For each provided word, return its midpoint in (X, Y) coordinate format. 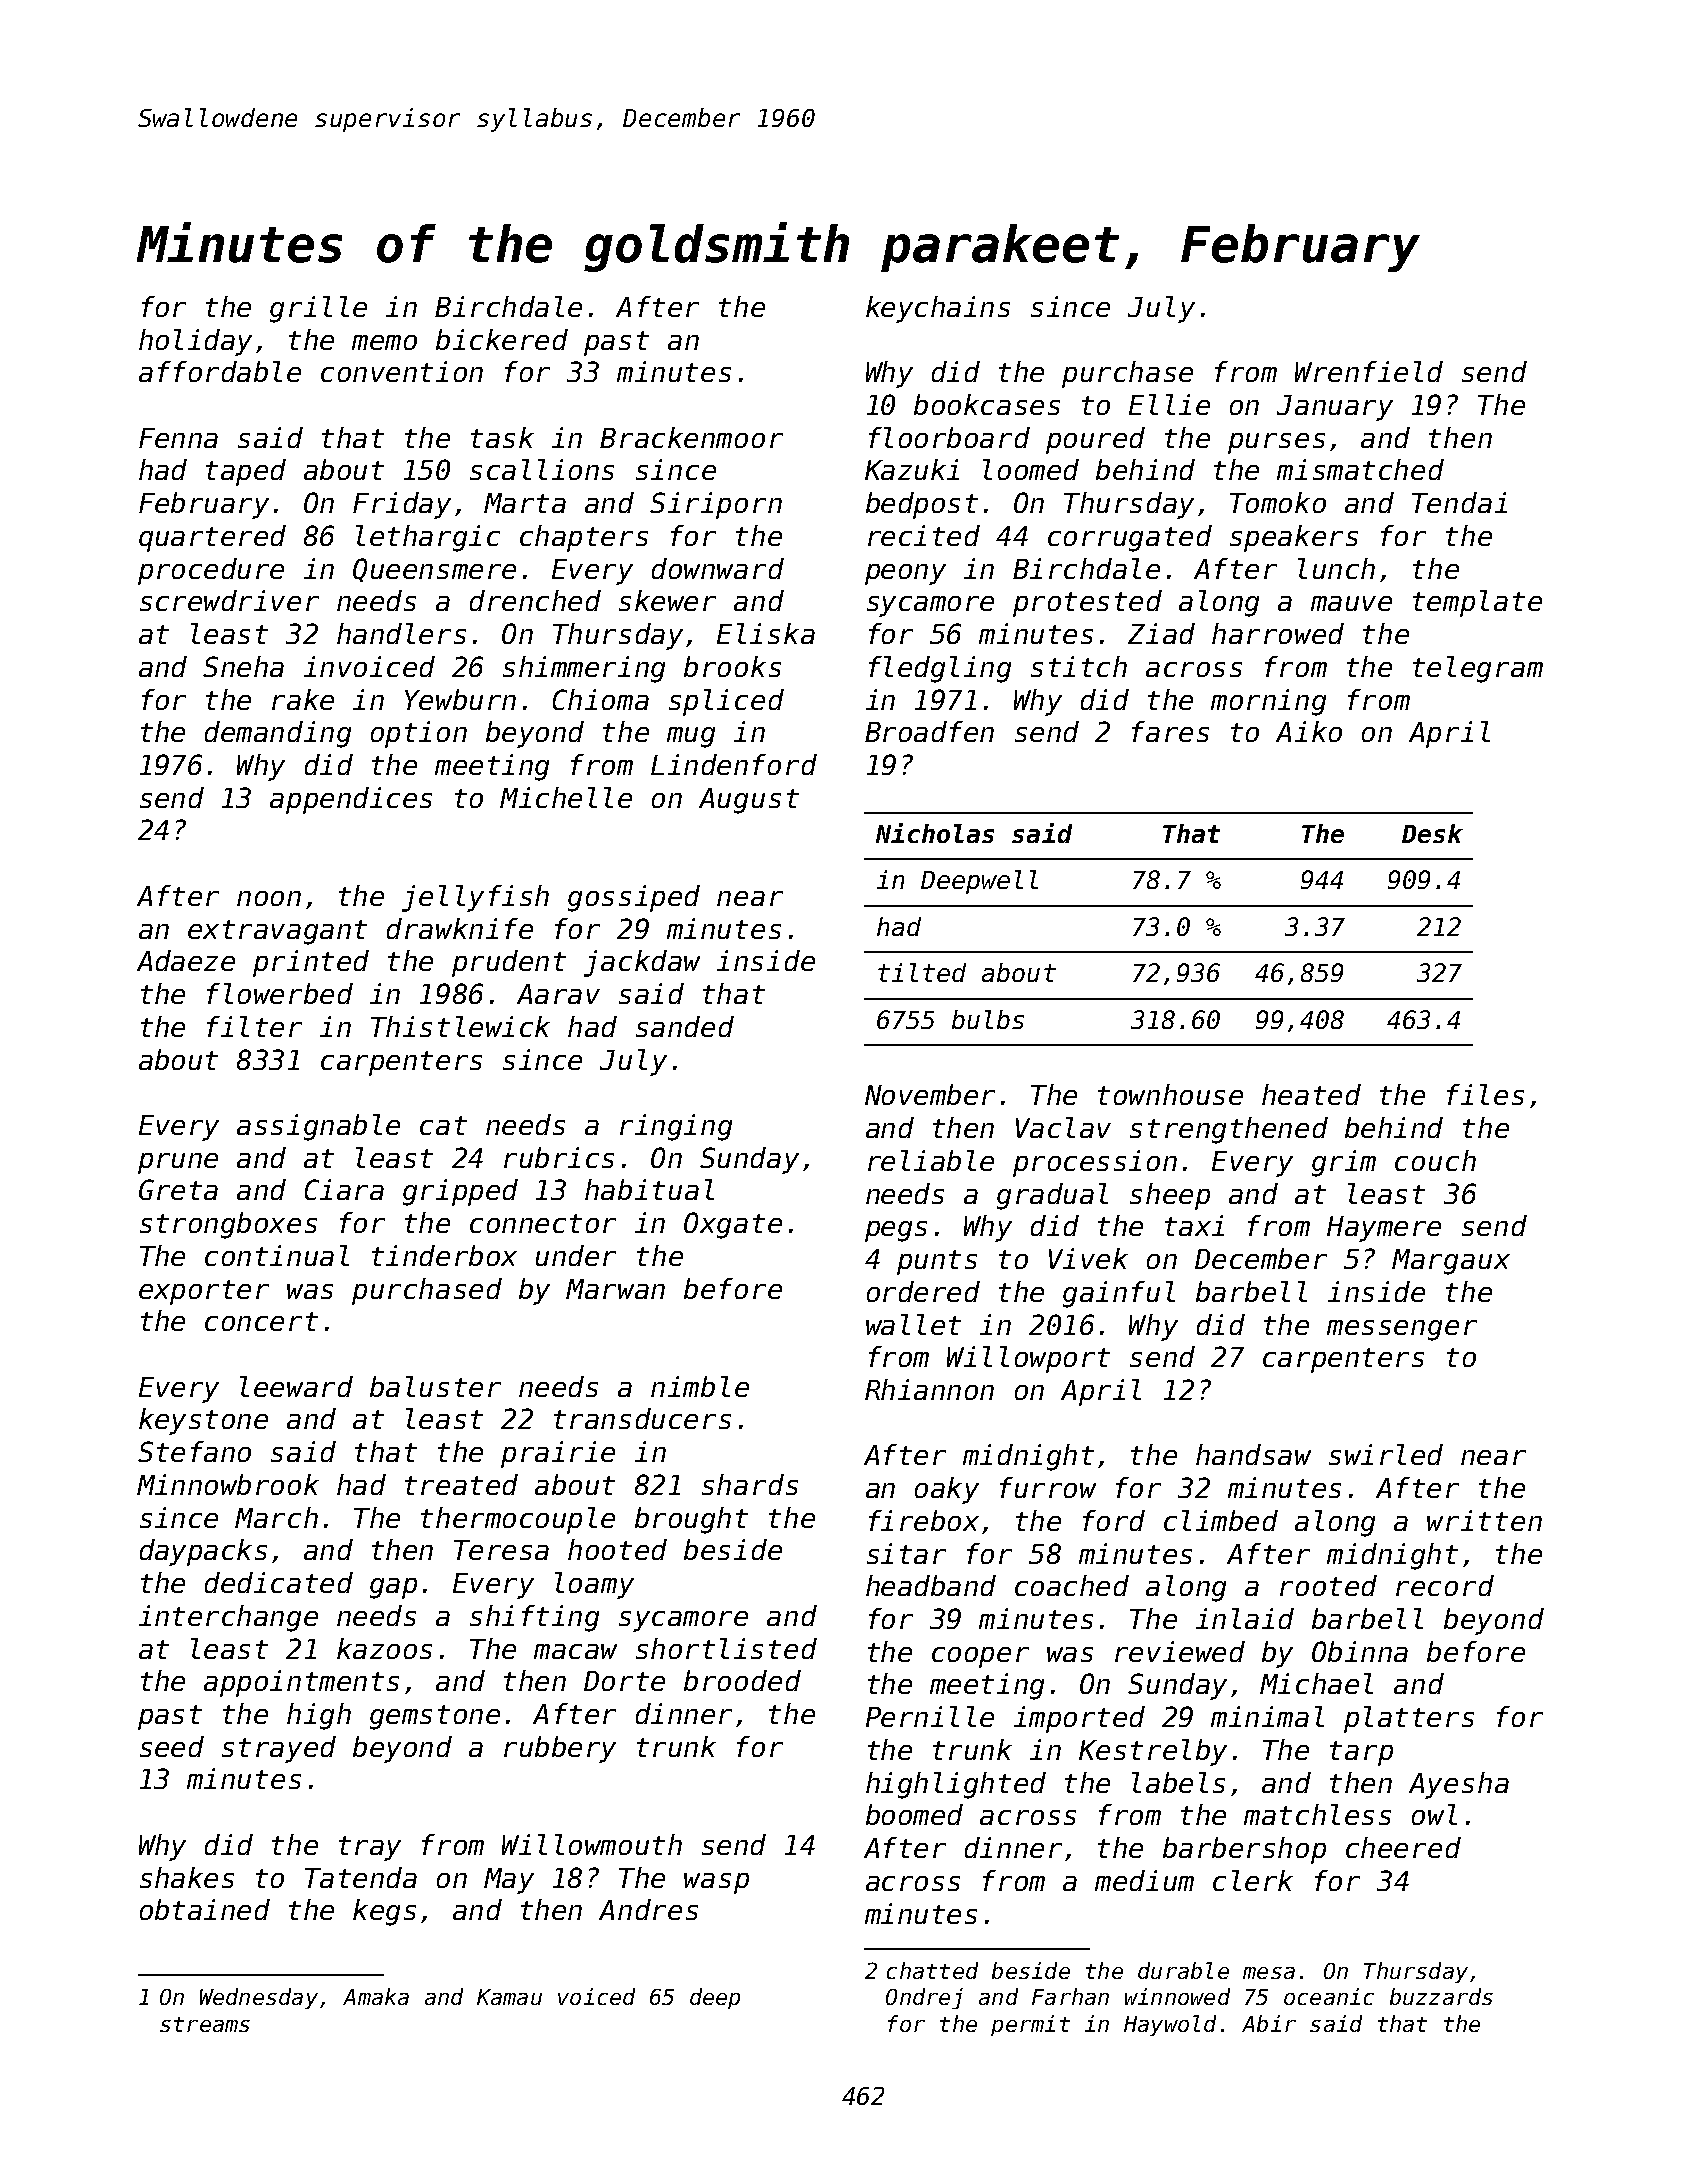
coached (1072, 1585)
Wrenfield (1369, 371)
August (749, 801)
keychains (938, 309)
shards (750, 1484)
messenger (1402, 1330)
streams (205, 2024)
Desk (1432, 833)
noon (269, 898)
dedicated (279, 1582)
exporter (204, 1292)
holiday (195, 342)
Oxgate (733, 1225)
